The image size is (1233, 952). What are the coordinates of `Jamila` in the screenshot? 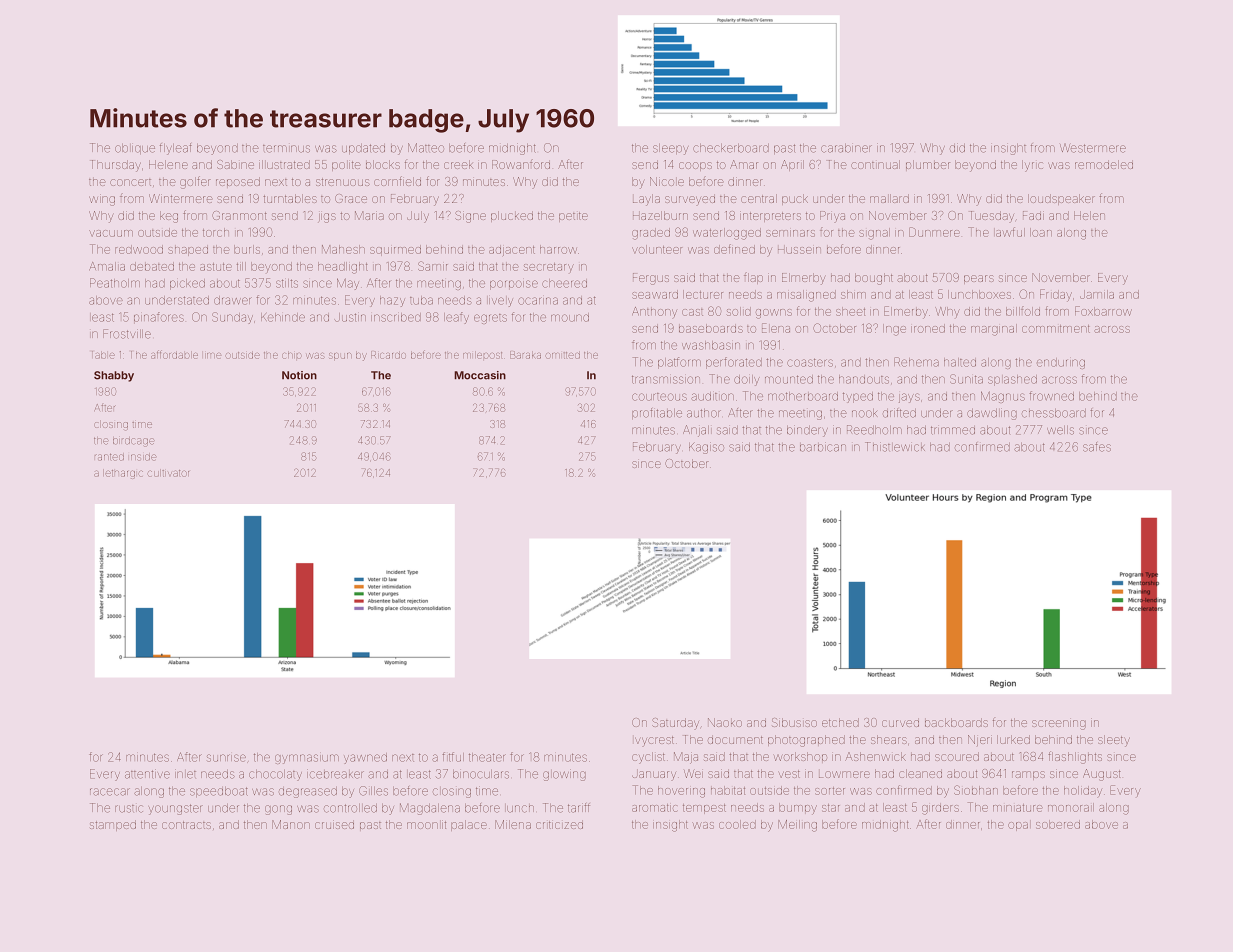 It's located at (1097, 294).
